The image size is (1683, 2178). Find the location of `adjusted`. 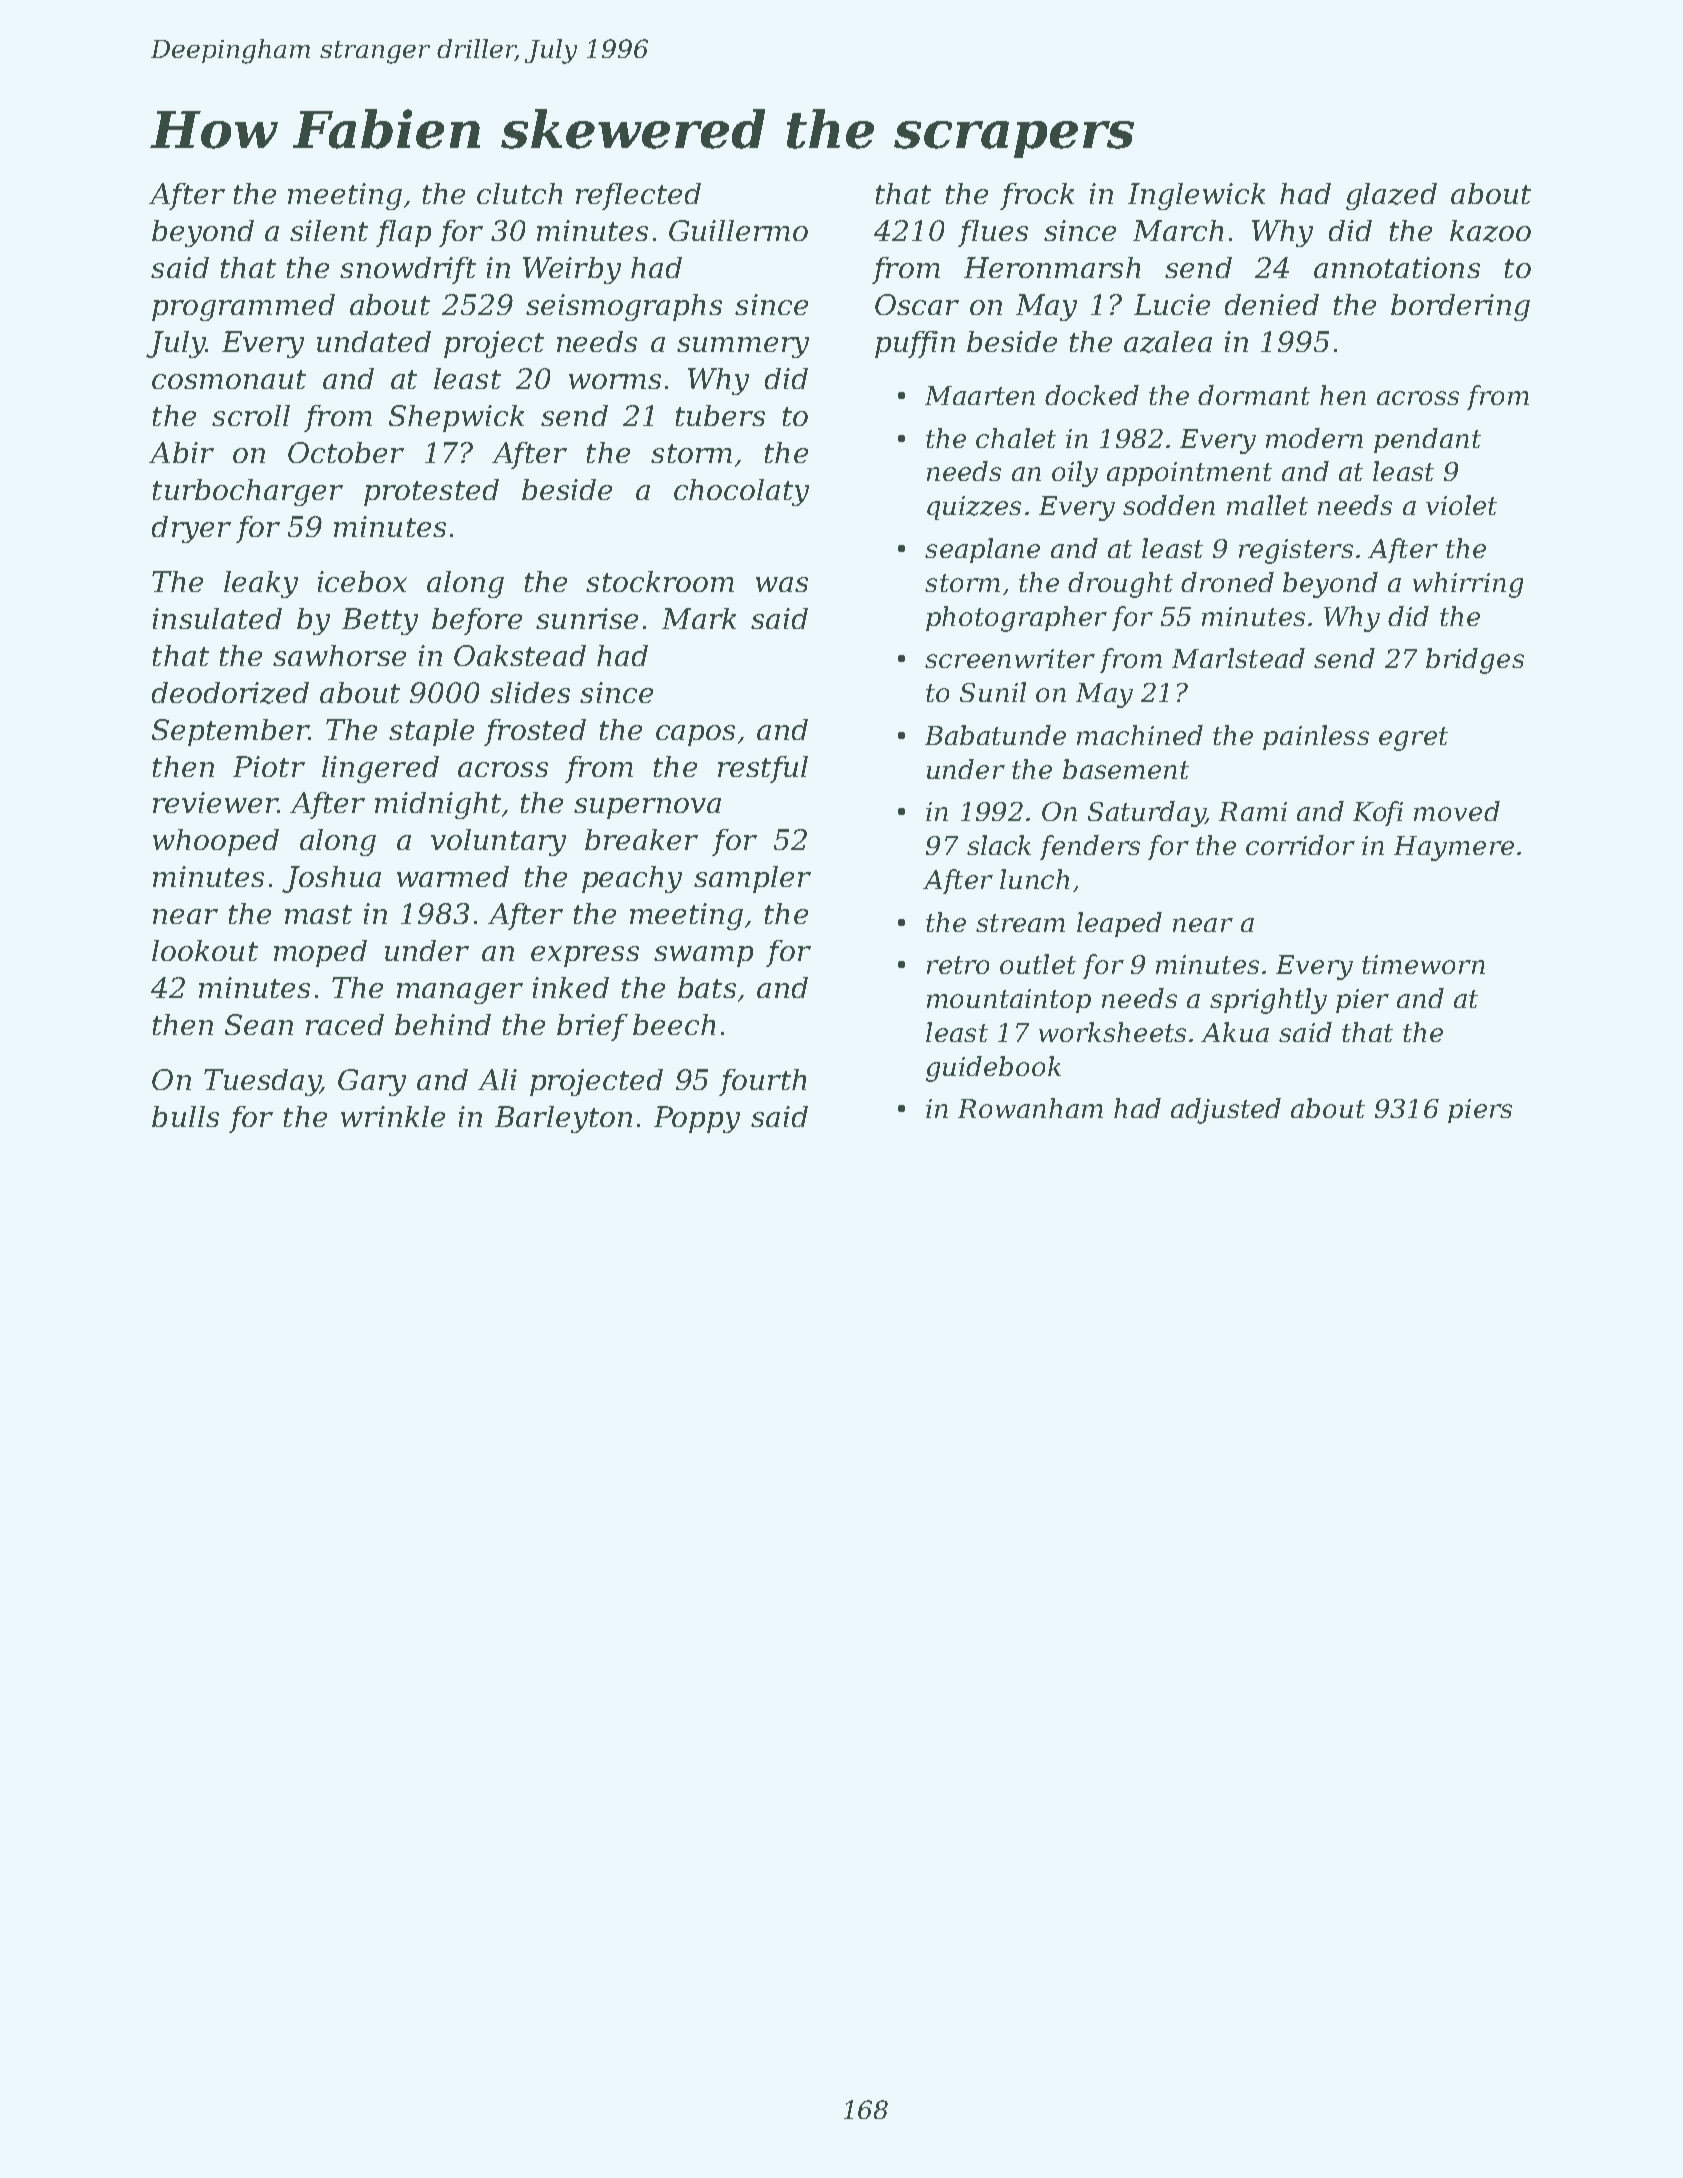

adjusted is located at coordinates (1226, 1111).
